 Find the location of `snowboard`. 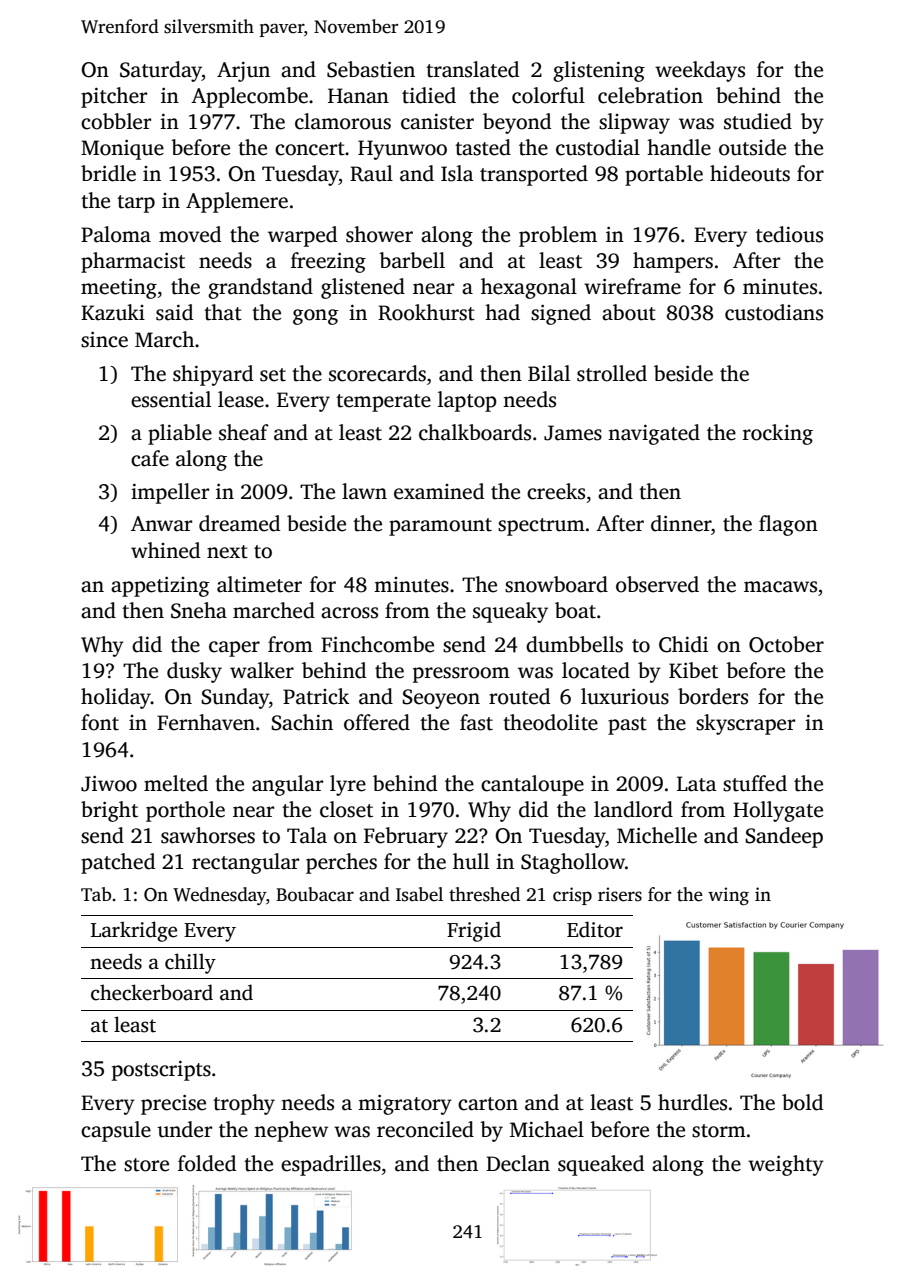

snowboard is located at coordinates (556, 584).
